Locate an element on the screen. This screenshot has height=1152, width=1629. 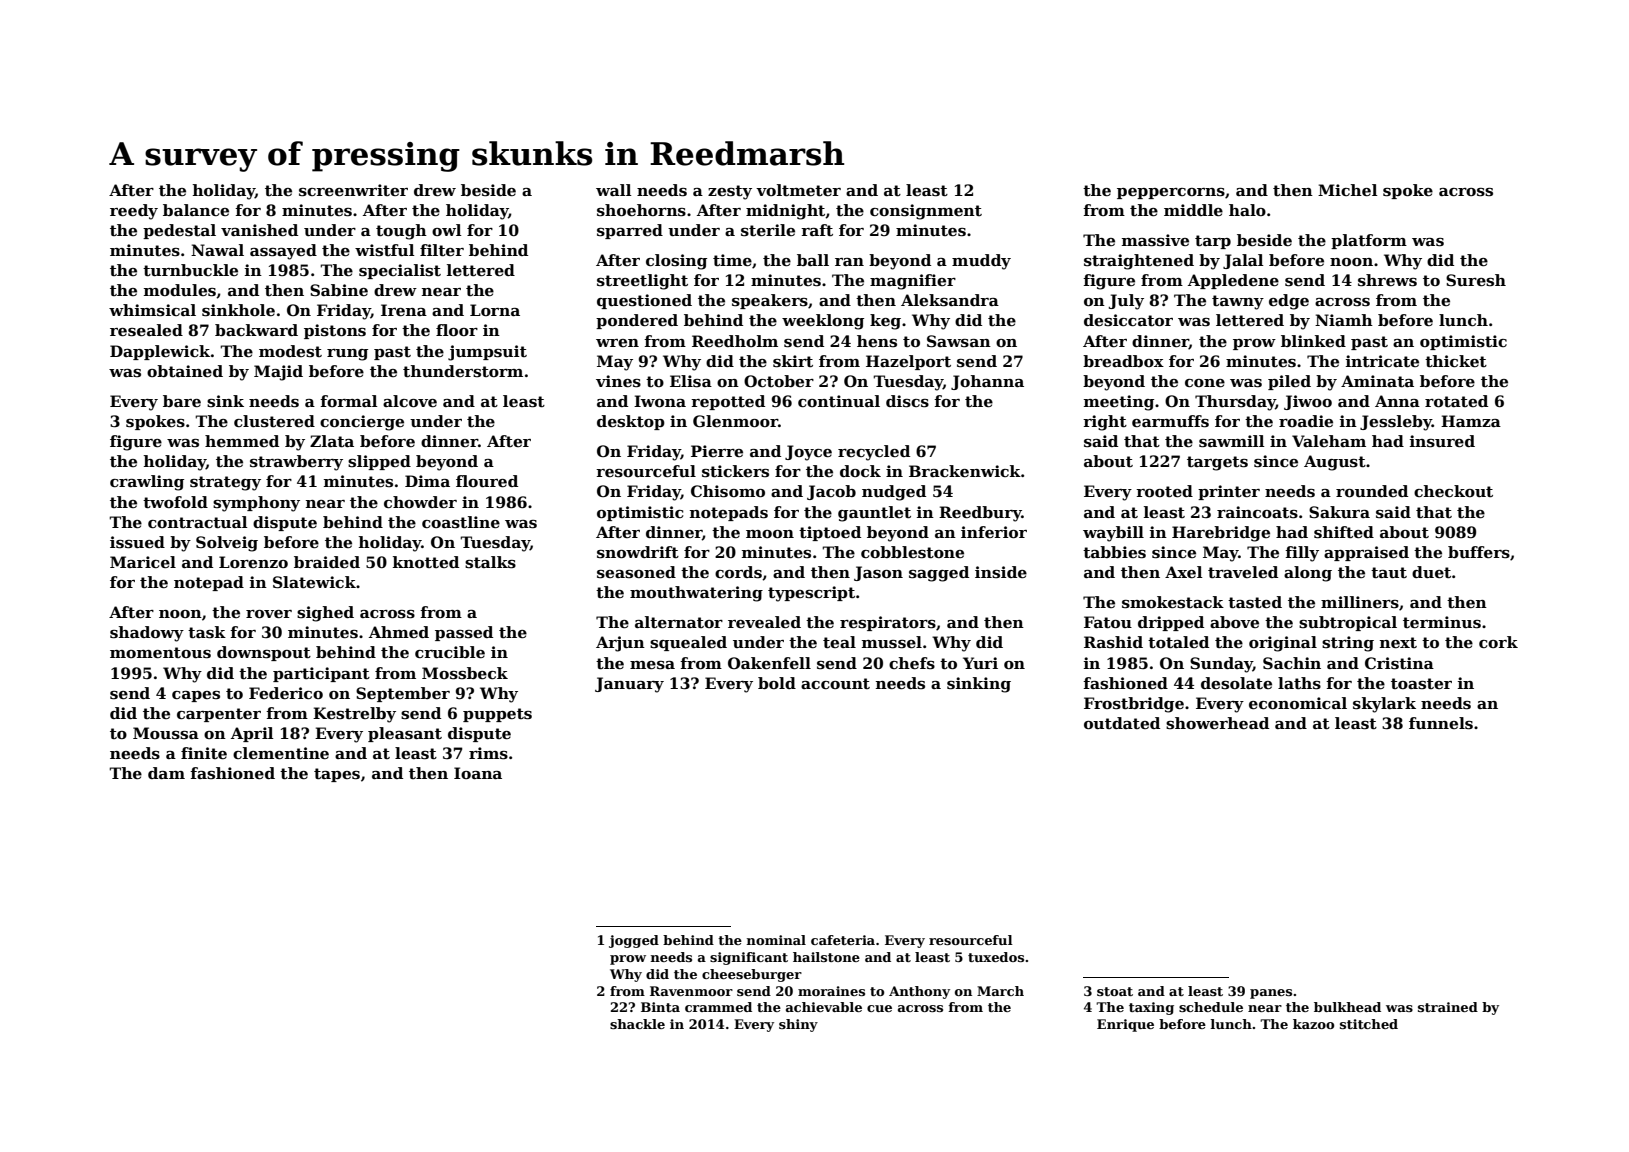
jogged is located at coordinates (634, 941).
